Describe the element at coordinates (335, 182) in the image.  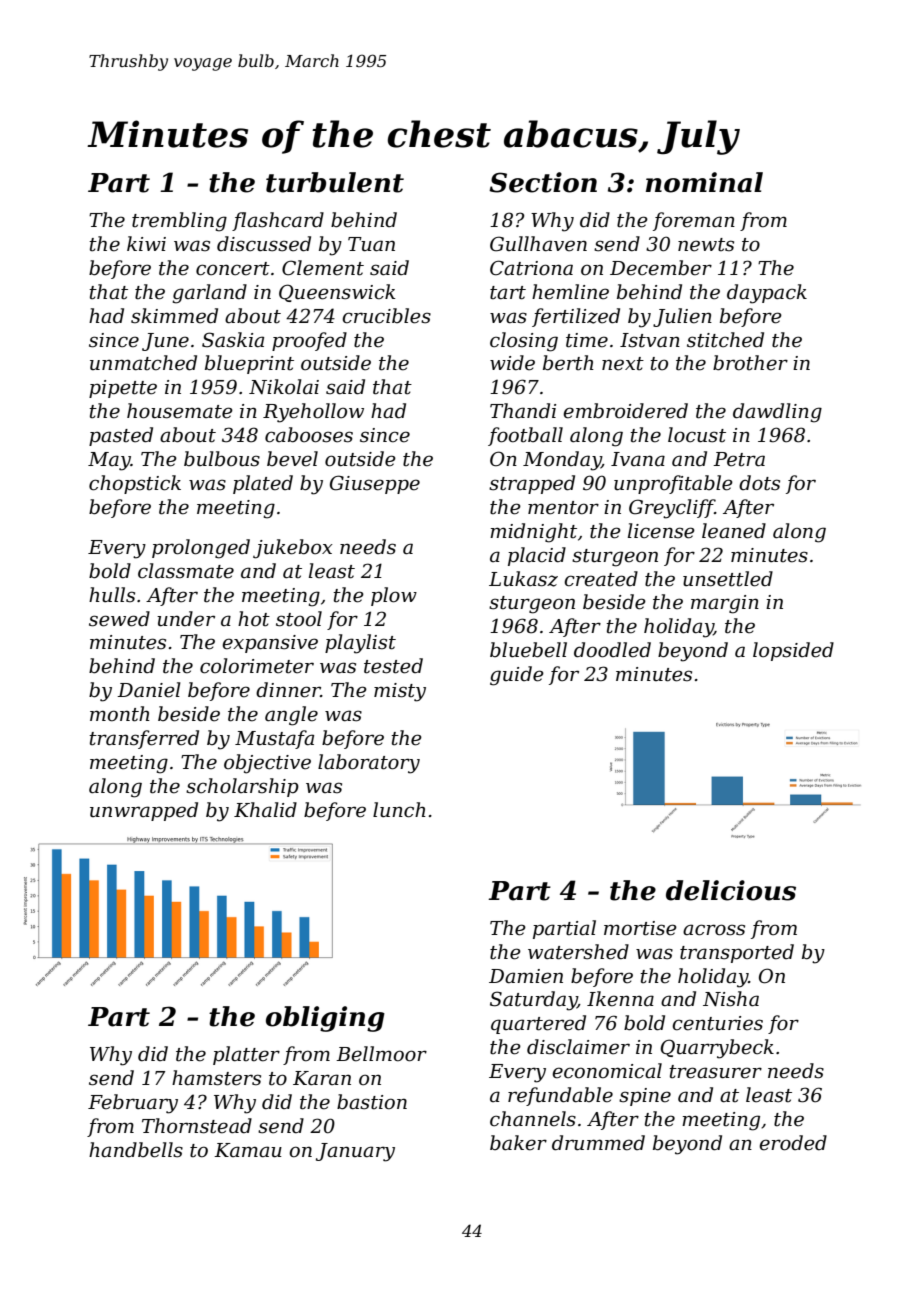
I see `turbulent` at that location.
